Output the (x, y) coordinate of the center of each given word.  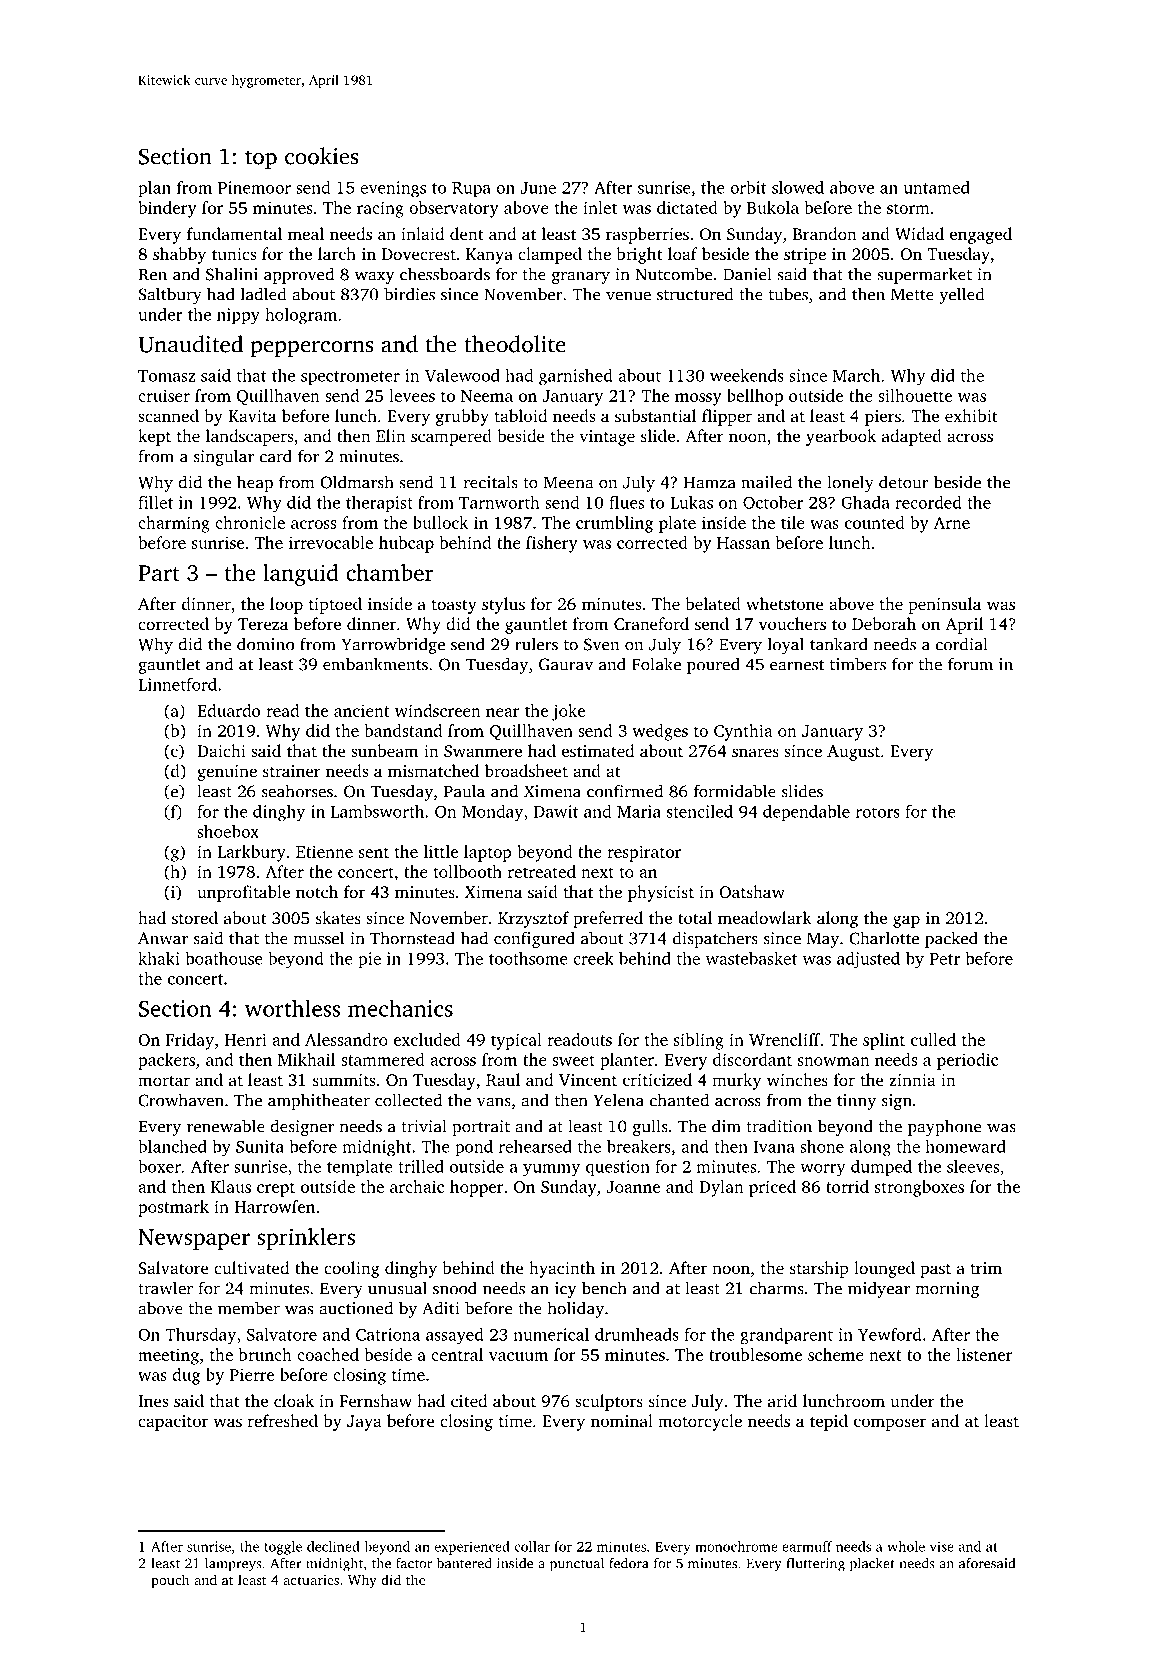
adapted (912, 437)
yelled (961, 295)
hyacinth (562, 1269)
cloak (294, 1400)
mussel (319, 938)
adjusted (868, 960)
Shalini (232, 274)
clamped (550, 255)
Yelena (618, 1100)
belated (713, 603)
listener (984, 1354)
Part (159, 573)
